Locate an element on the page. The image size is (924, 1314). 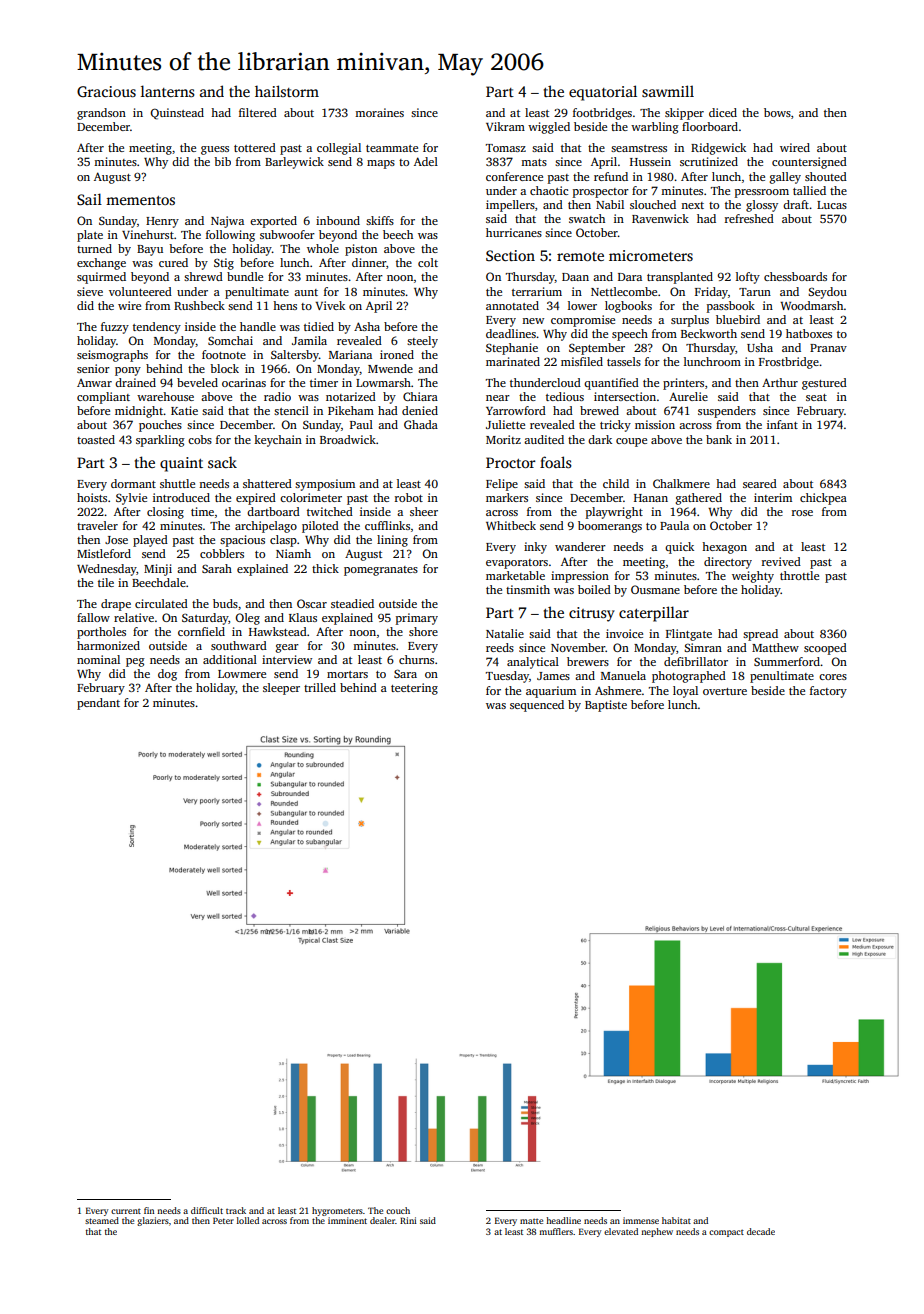
steamed is located at coordinates (102, 1220).
